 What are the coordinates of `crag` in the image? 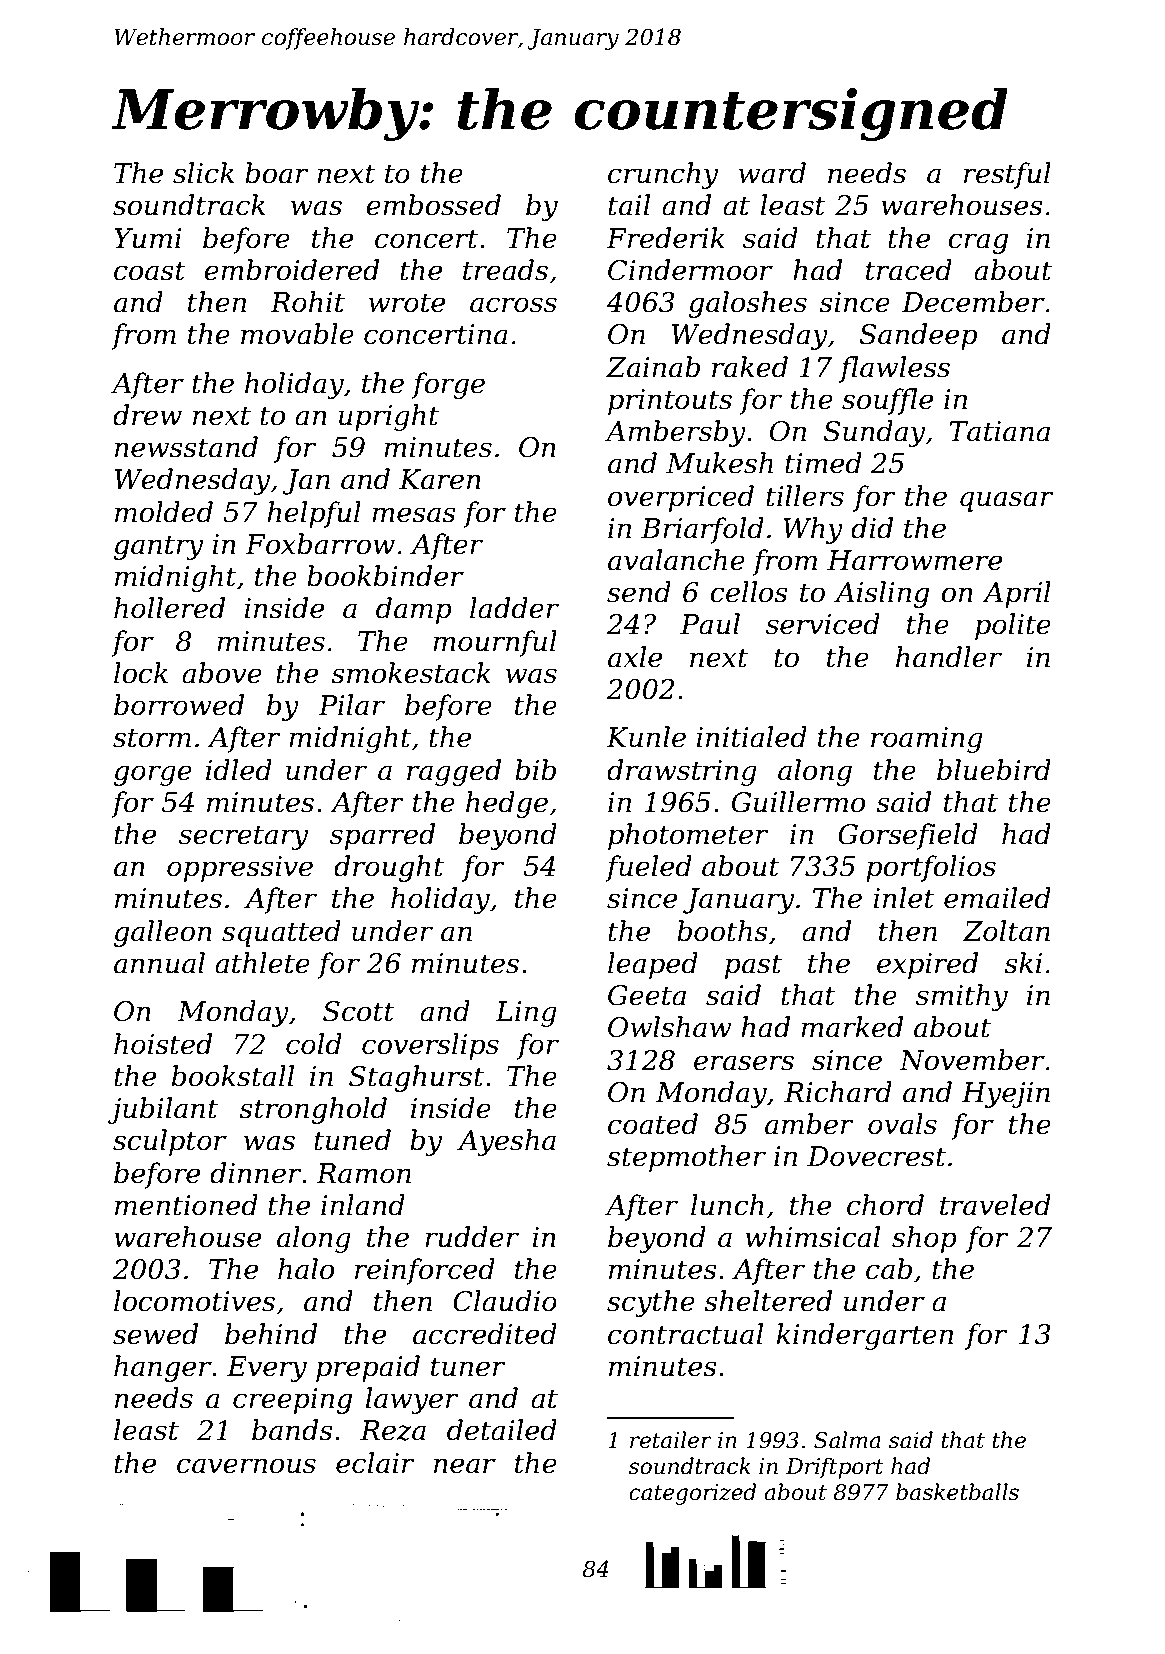 It's located at (978, 243).
